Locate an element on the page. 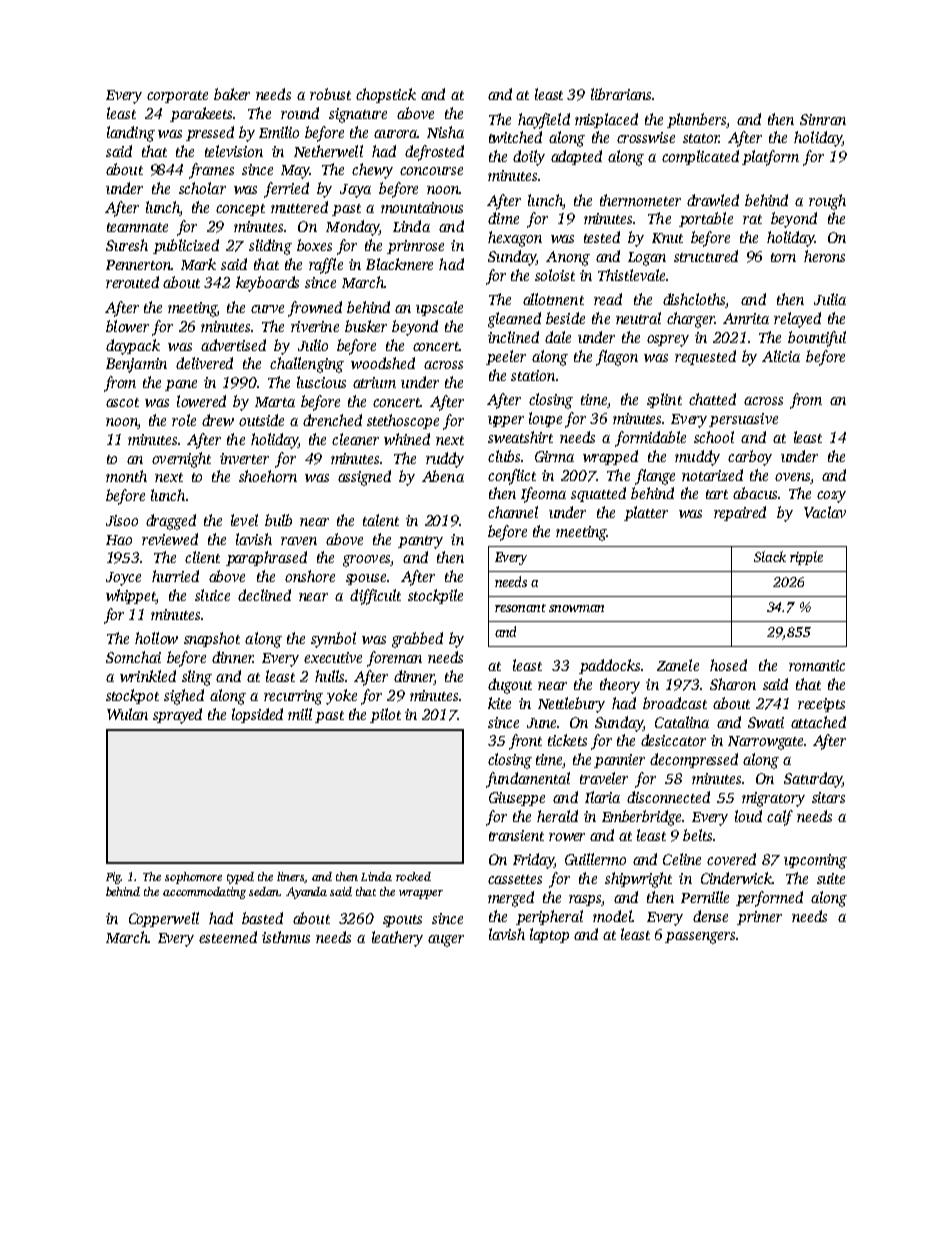 Image resolution: width=952 pixels, height=1233 pixels. drew is located at coordinates (218, 420).
